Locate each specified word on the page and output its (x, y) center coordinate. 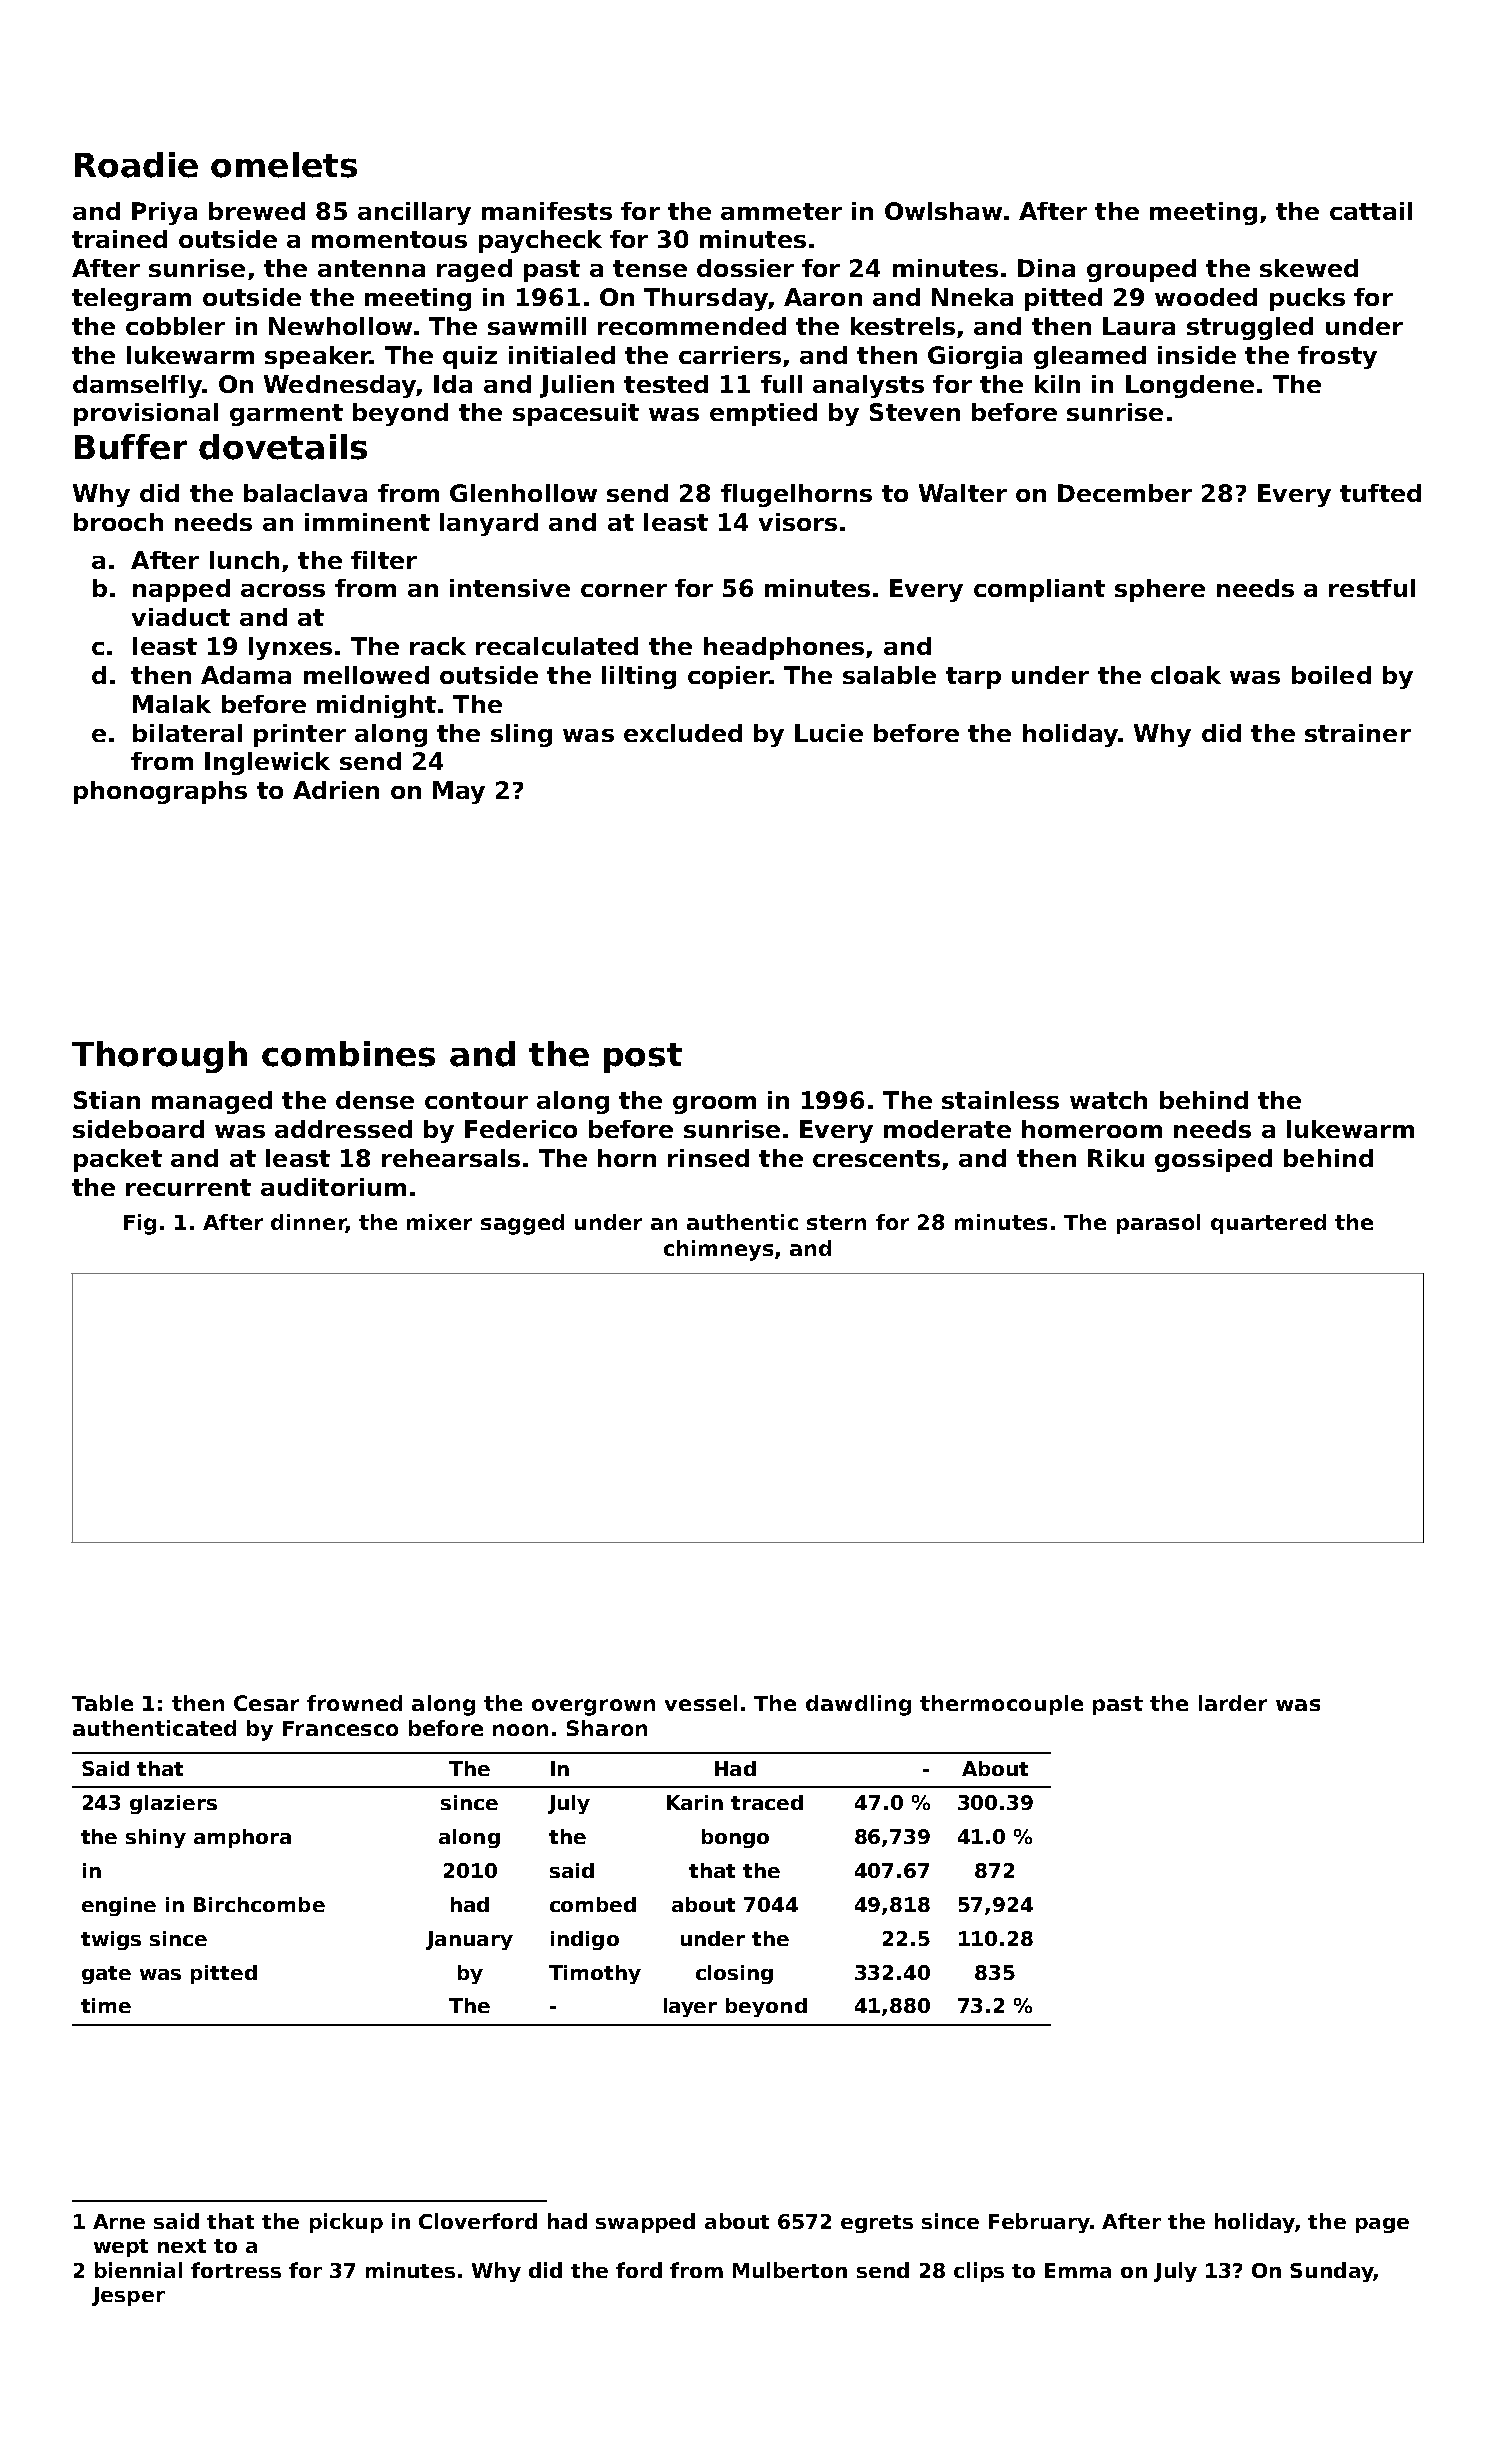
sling (521, 735)
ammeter (781, 211)
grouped (1141, 270)
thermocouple (1001, 1705)
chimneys (718, 1250)
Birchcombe (259, 1904)
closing (734, 1974)
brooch (118, 522)
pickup (346, 2223)
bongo (735, 1838)
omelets (284, 165)
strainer (1358, 733)
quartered (1268, 1224)
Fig (140, 1224)
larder (1233, 1703)
